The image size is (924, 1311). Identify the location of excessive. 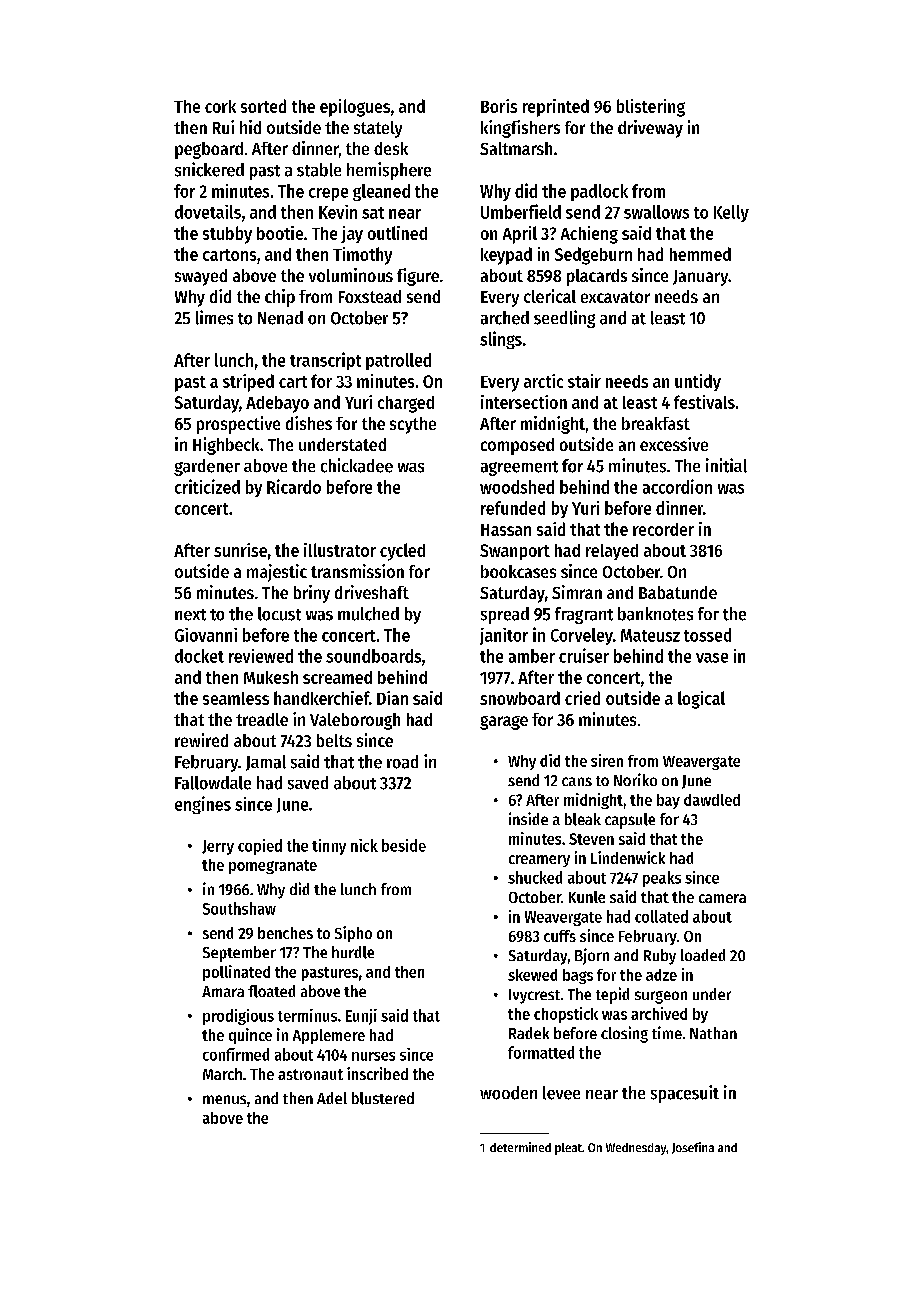
(674, 444).
